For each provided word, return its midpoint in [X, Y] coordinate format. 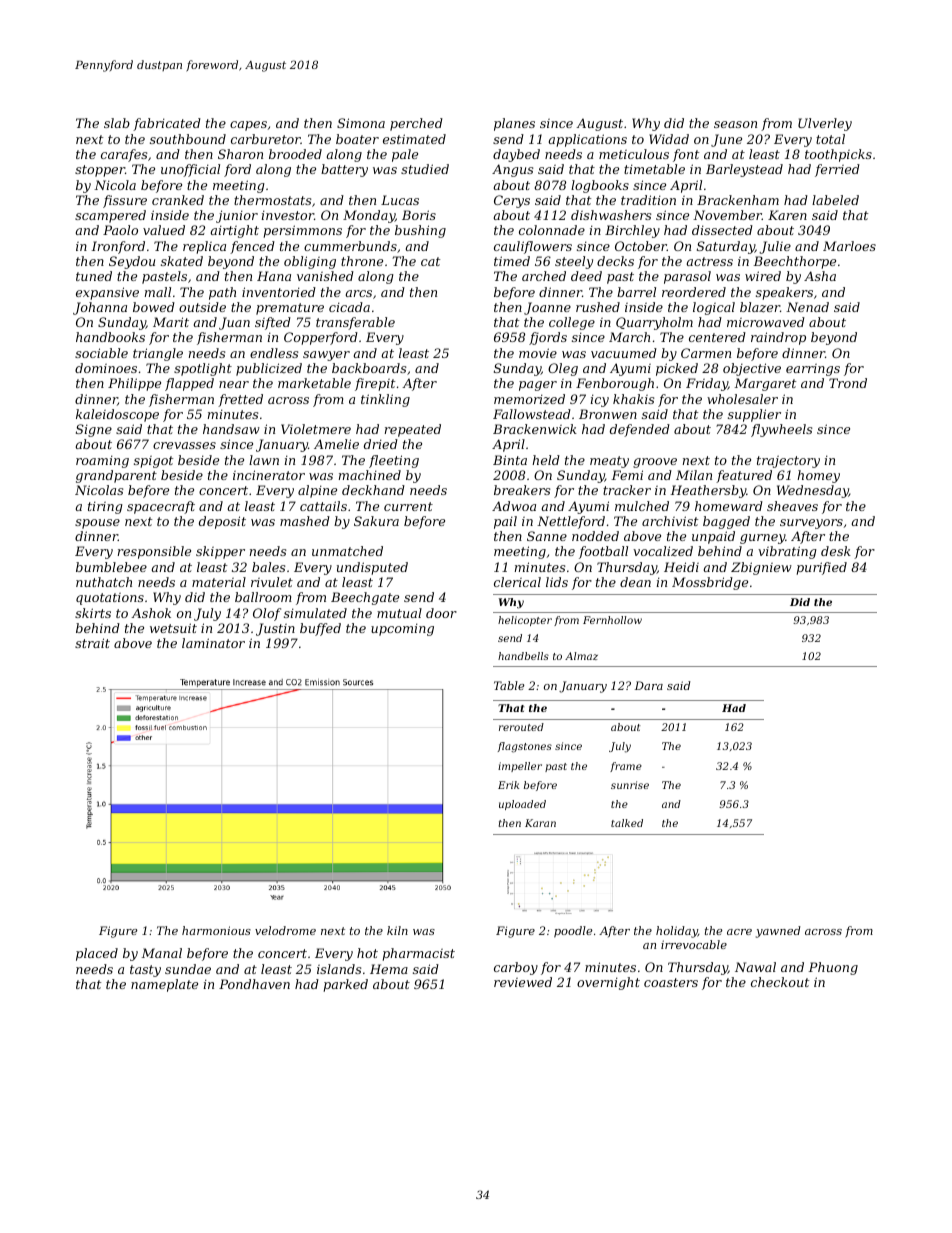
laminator [213, 643]
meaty [609, 462]
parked [345, 985]
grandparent [116, 476]
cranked [178, 200]
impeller [520, 767]
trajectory [788, 462]
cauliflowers [533, 247]
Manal [161, 953]
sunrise [630, 785]
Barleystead [744, 170]
